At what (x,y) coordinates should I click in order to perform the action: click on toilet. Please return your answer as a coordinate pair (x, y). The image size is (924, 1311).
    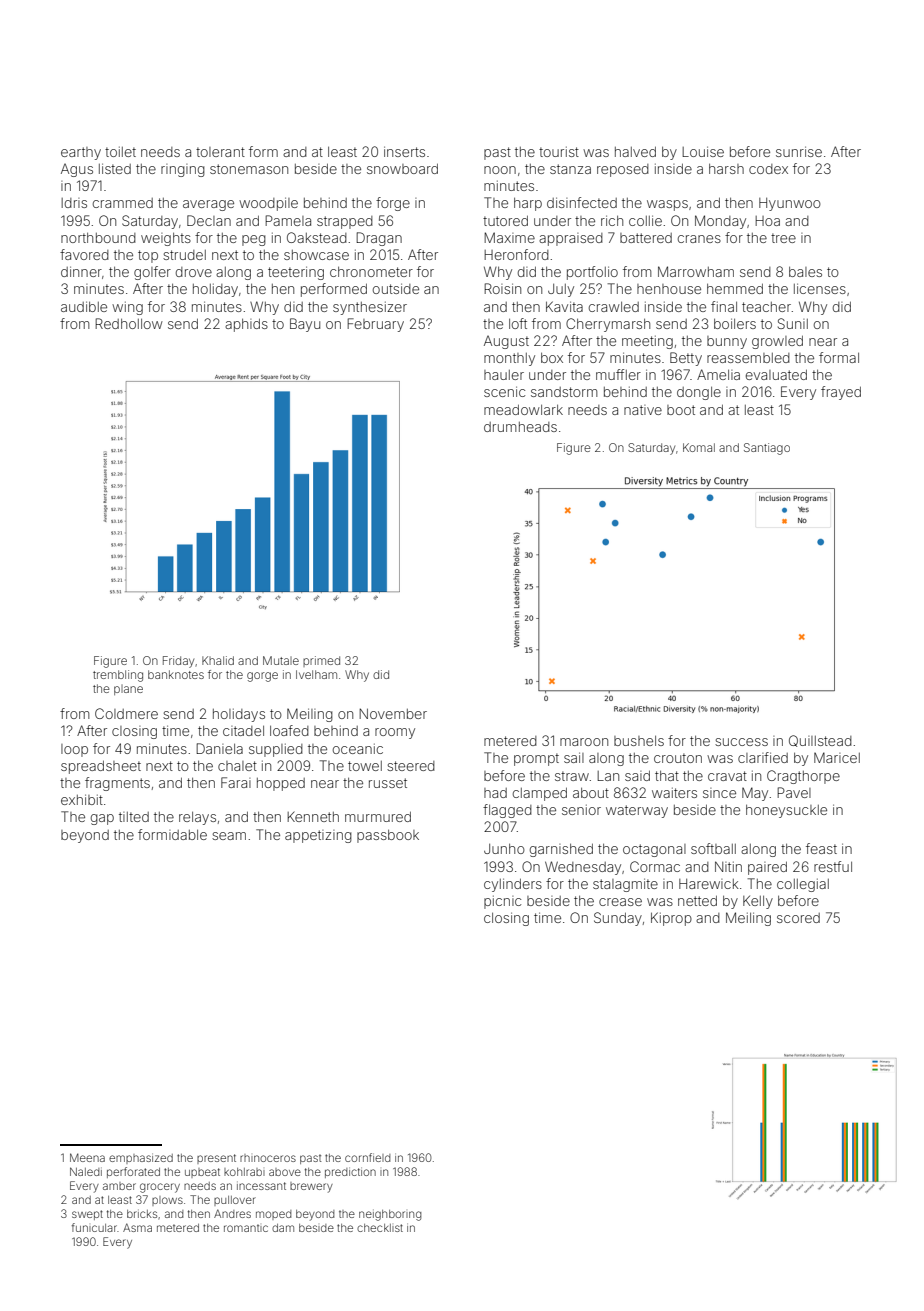
    Looking at the image, I should click on (120, 152).
